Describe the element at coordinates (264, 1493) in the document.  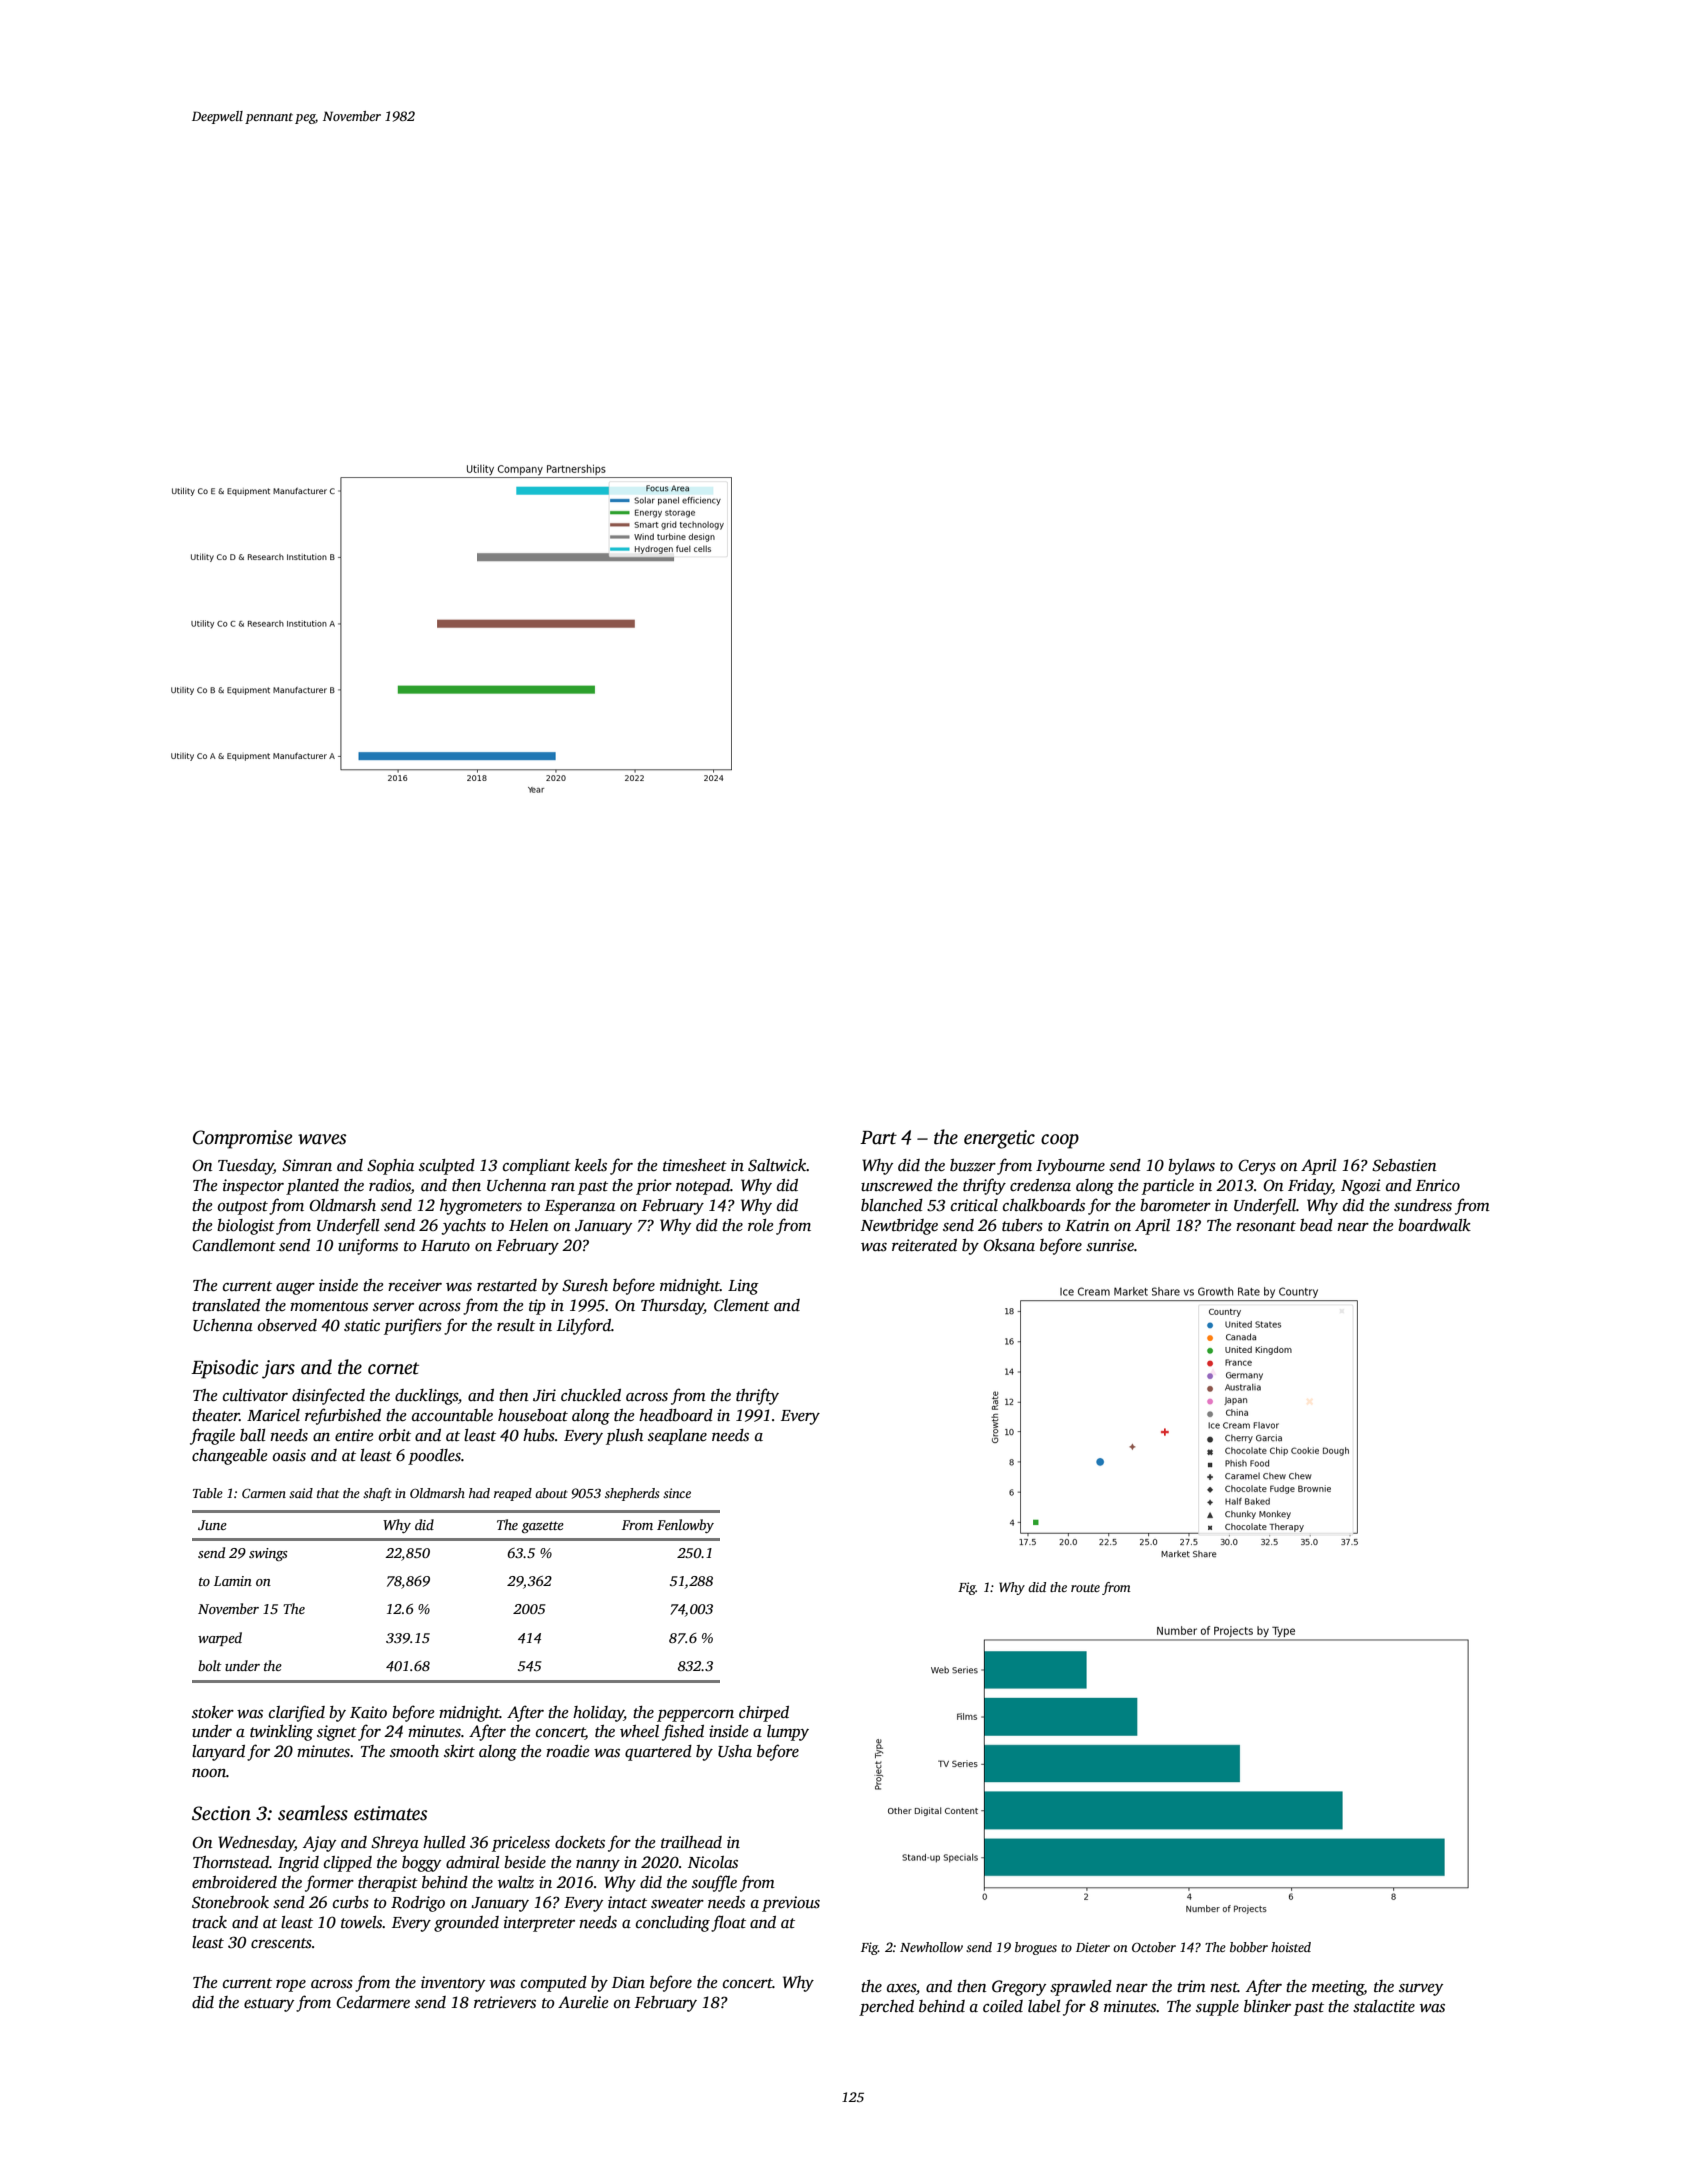
I see `Carmen` at that location.
